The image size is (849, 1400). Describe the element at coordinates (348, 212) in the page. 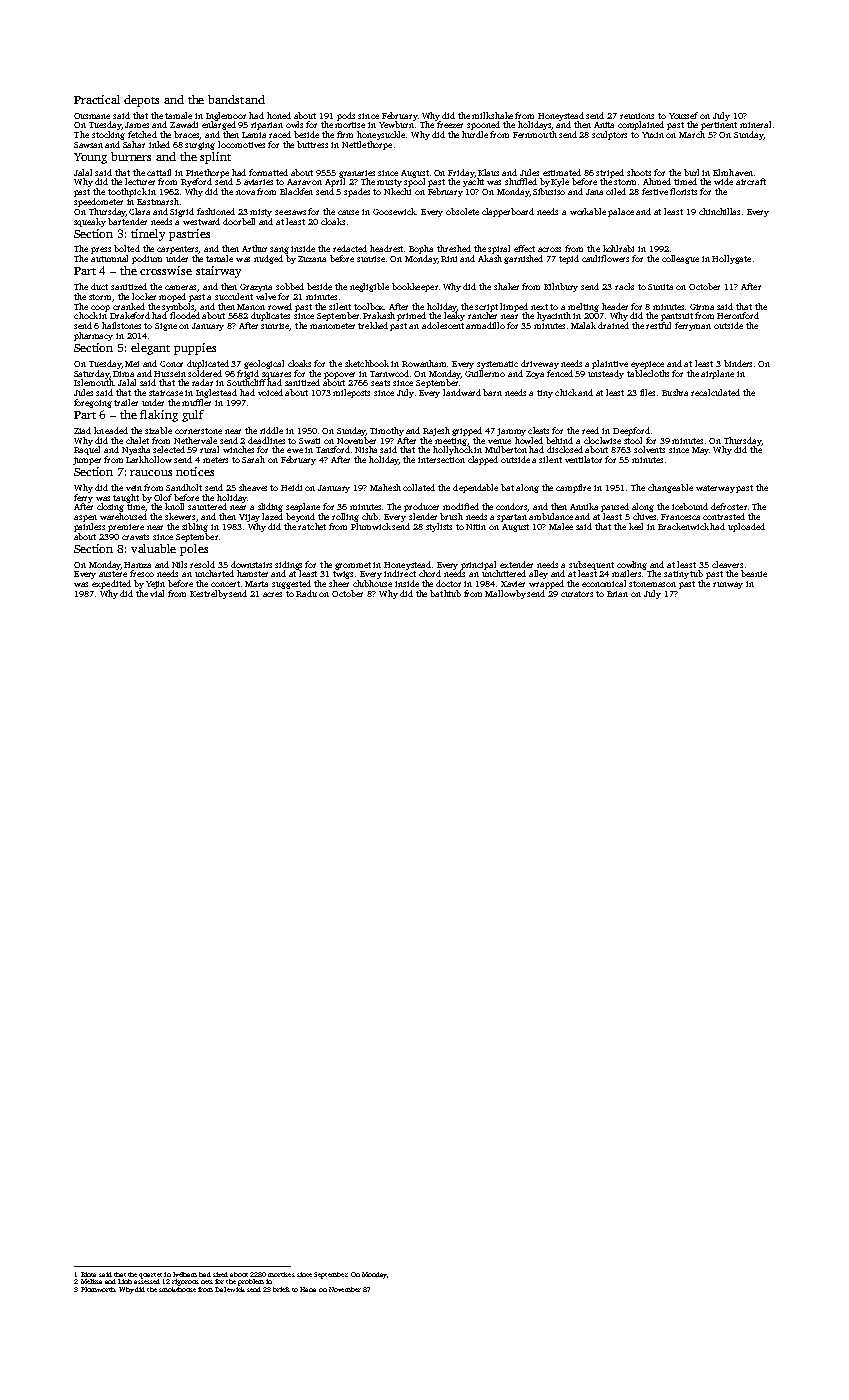

I see `cause` at that location.
